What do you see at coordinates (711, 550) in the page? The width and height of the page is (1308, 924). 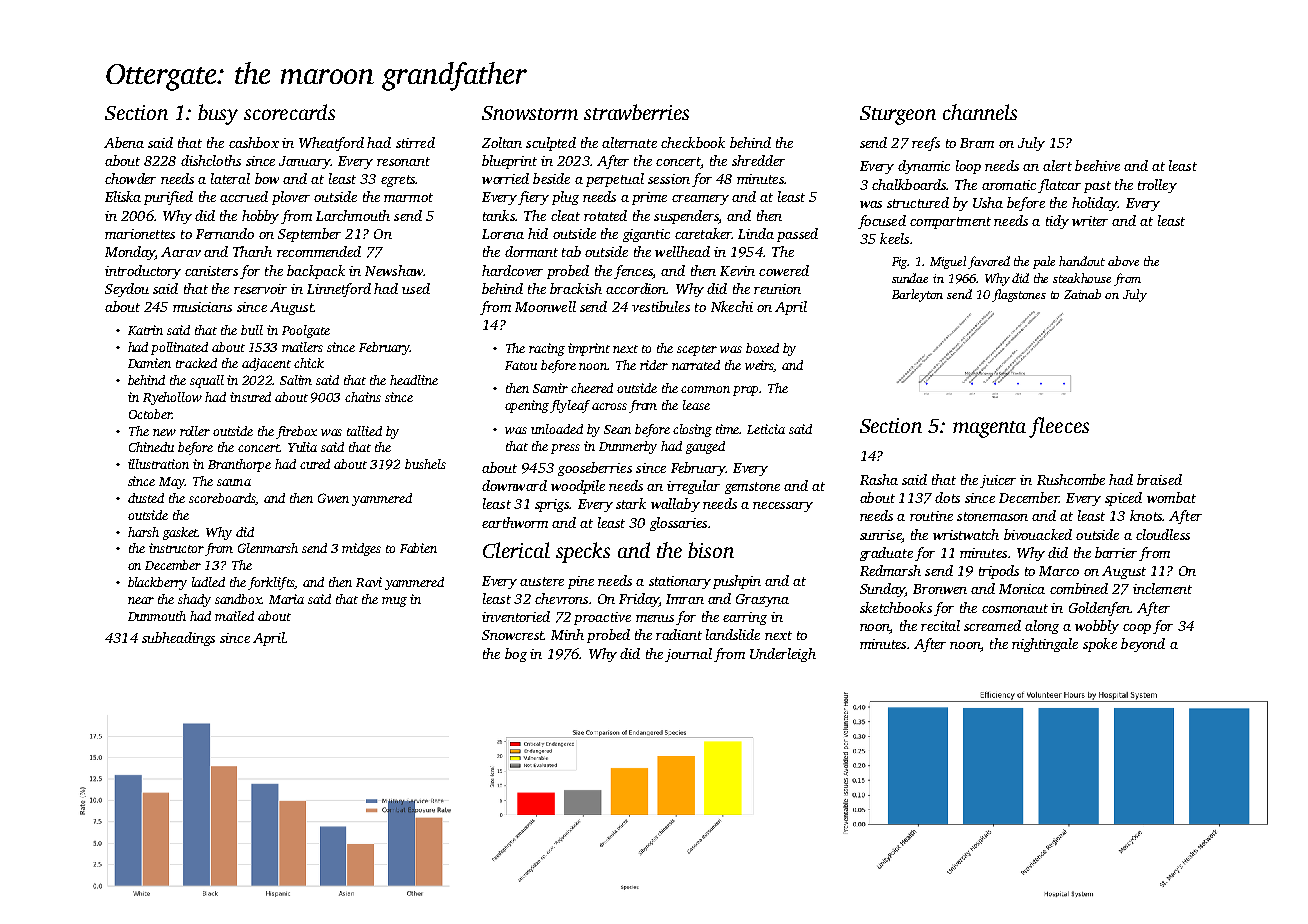 I see `bison` at bounding box center [711, 550].
